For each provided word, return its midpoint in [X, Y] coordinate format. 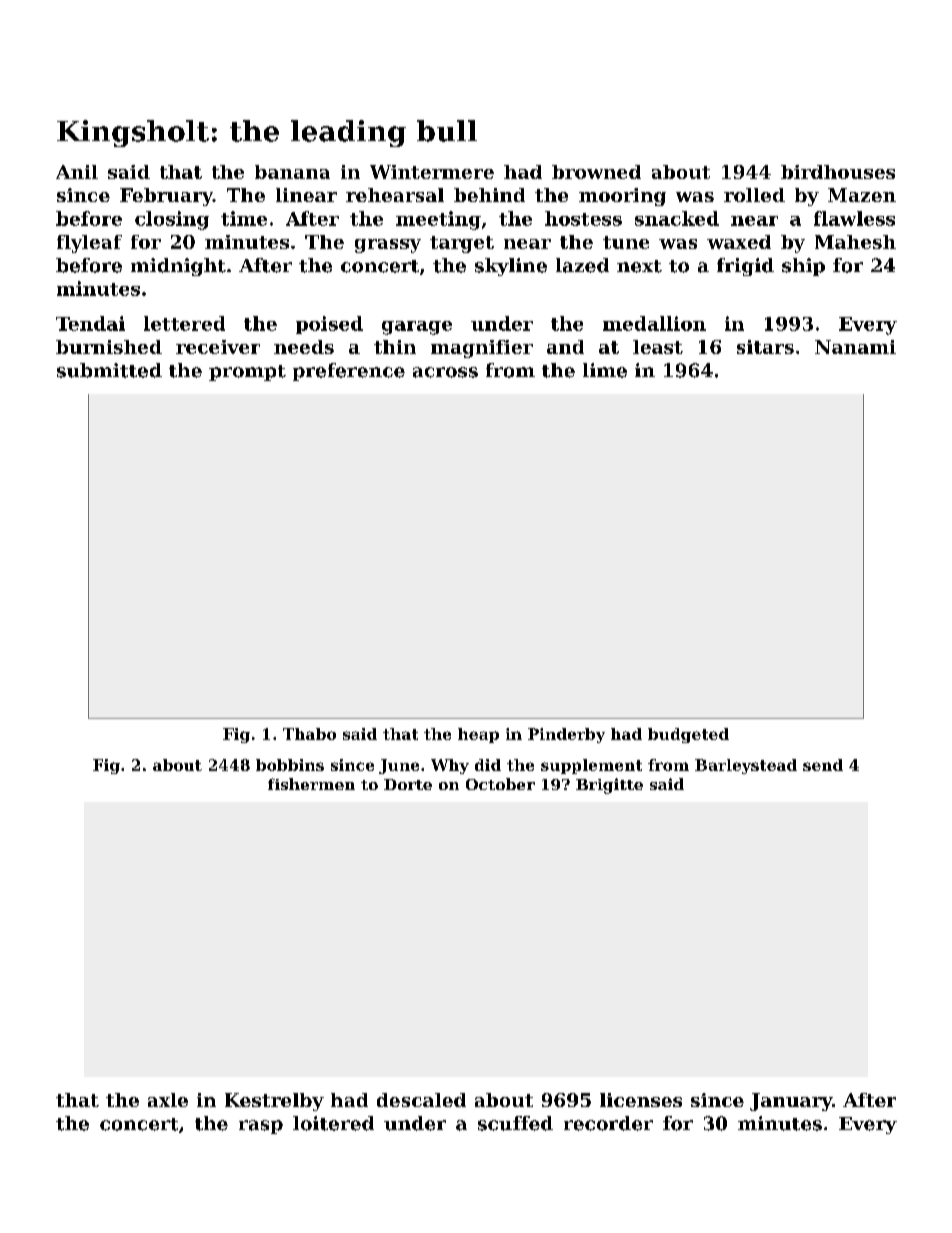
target [462, 244]
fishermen [311, 784]
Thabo [309, 734]
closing [172, 220]
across [445, 372]
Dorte [408, 784]
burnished [109, 347]
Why [450, 766]
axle [168, 1100]
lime [605, 370]
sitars [765, 347]
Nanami [855, 347]
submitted [109, 370]
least [658, 347]
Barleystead [746, 766]
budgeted [688, 735]
